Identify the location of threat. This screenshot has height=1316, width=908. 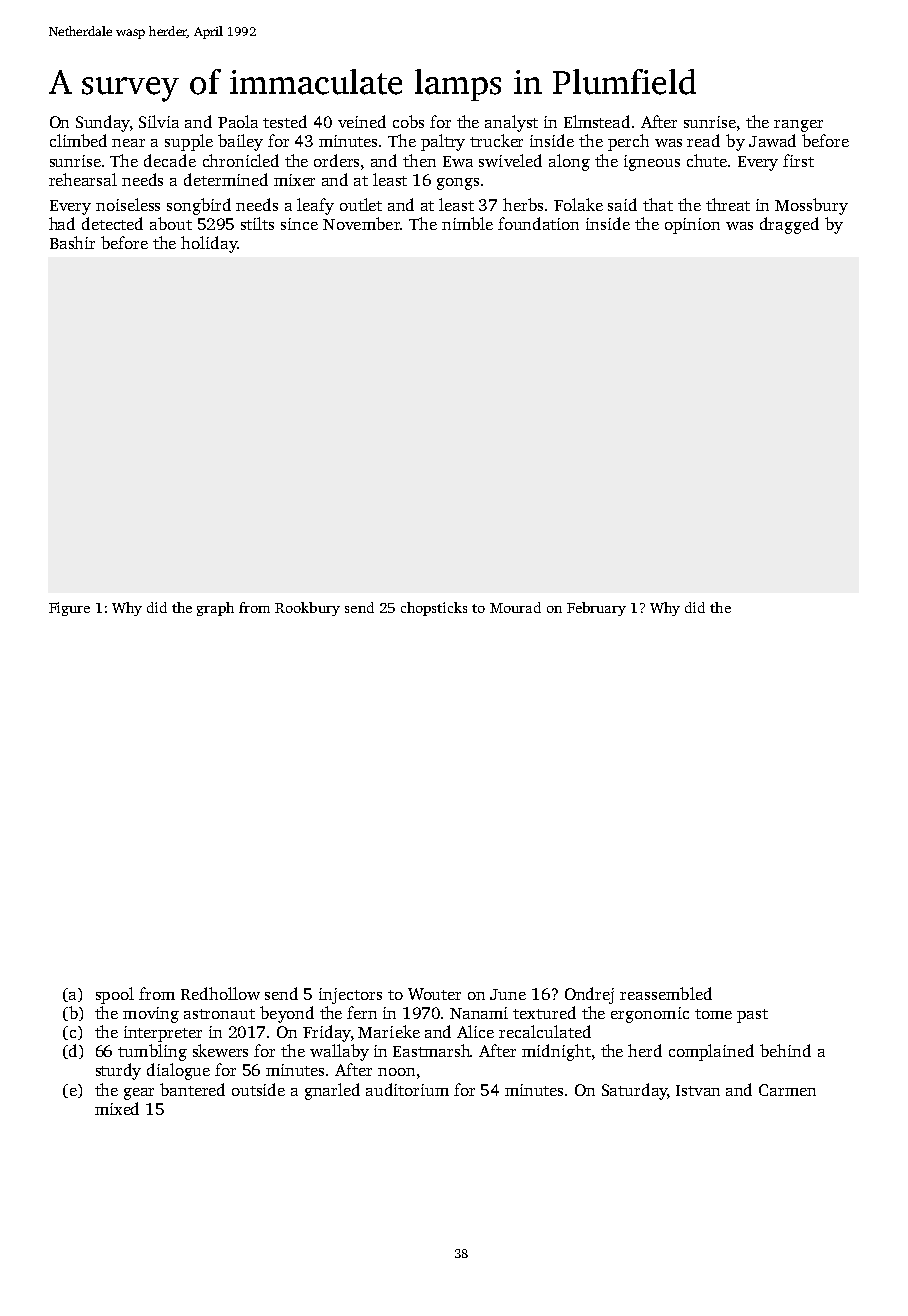
(728, 204).
